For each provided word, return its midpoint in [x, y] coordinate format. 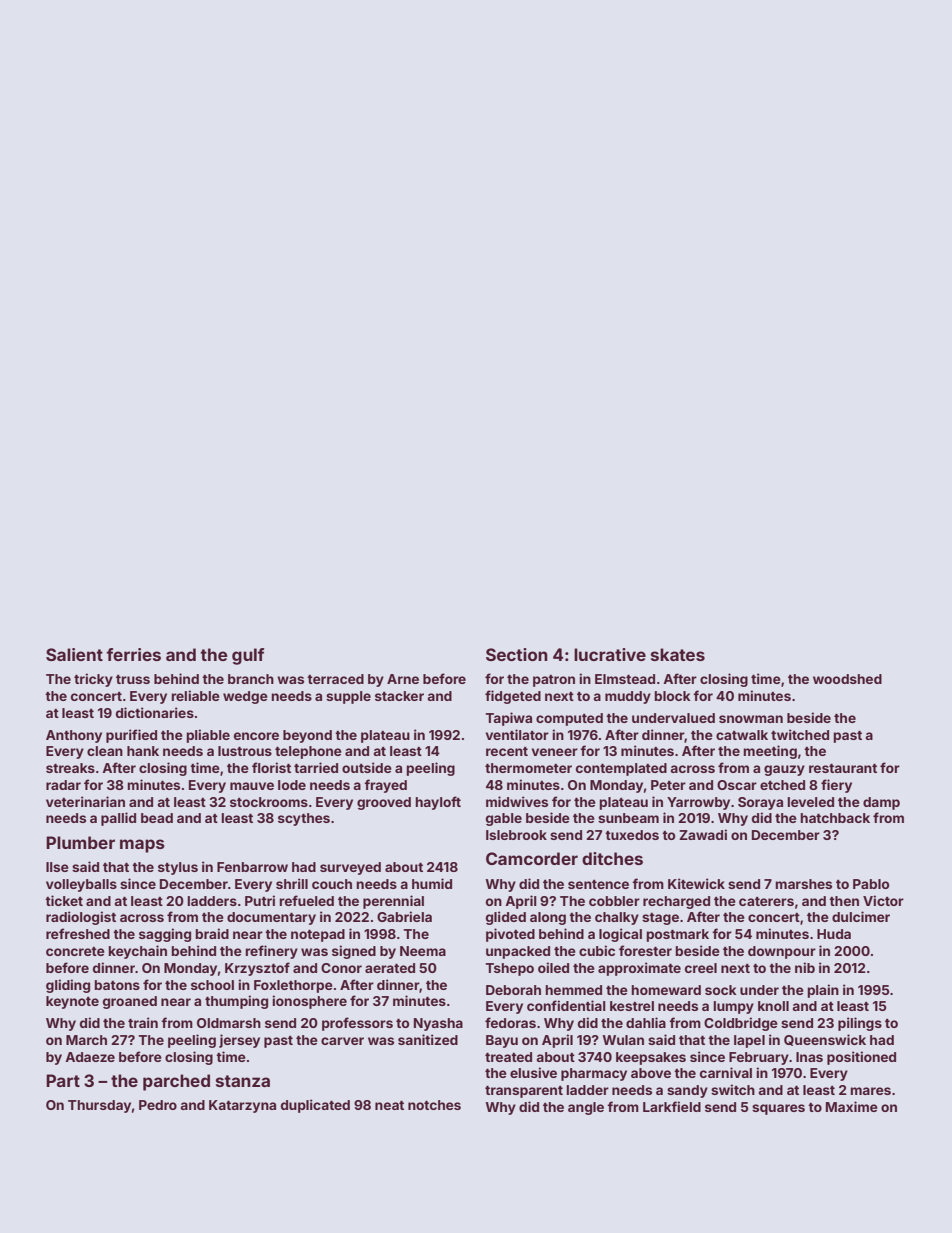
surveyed [350, 868]
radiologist [81, 918]
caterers [766, 901]
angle [586, 1108]
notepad [318, 935]
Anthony [74, 736]
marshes [803, 884]
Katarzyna [242, 1106]
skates [678, 654]
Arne [403, 679]
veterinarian [85, 801]
